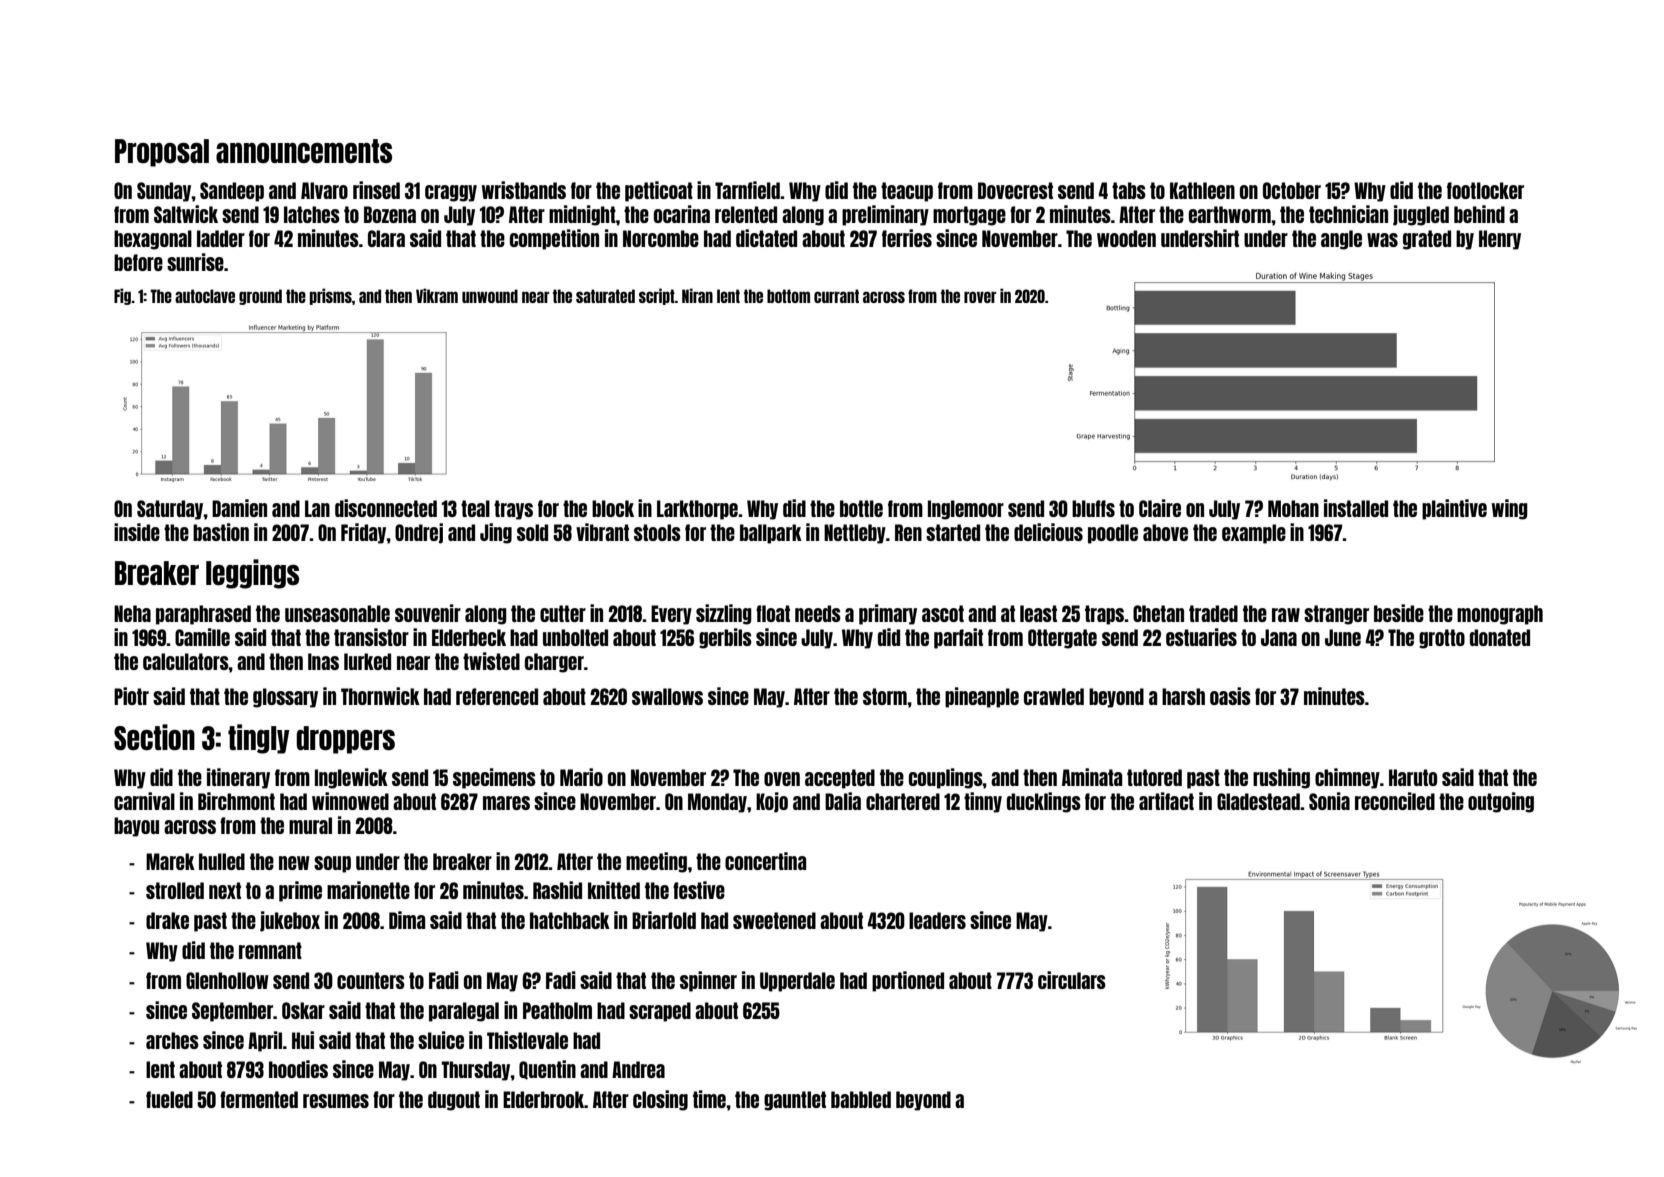 This page has width=1664, height=1177. Describe the element at coordinates (1399, 613) in the page. I see `beside` at that location.
